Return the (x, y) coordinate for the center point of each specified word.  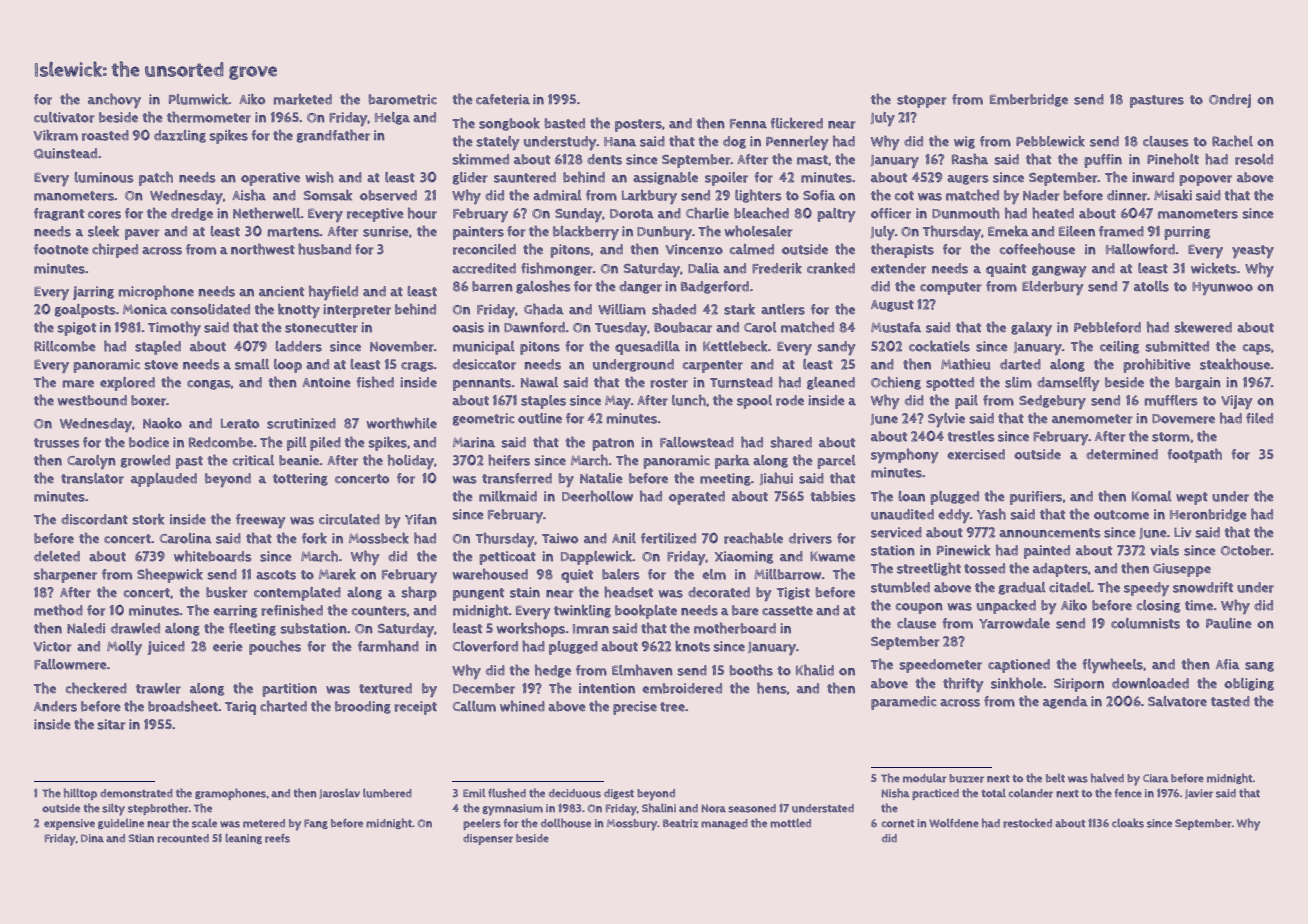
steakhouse (1235, 364)
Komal (1152, 496)
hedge (553, 671)
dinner (1127, 195)
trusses (57, 443)
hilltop (80, 794)
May (618, 402)
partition (289, 690)
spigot (77, 329)
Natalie (601, 478)
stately (498, 143)
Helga (392, 118)
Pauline (1229, 623)
